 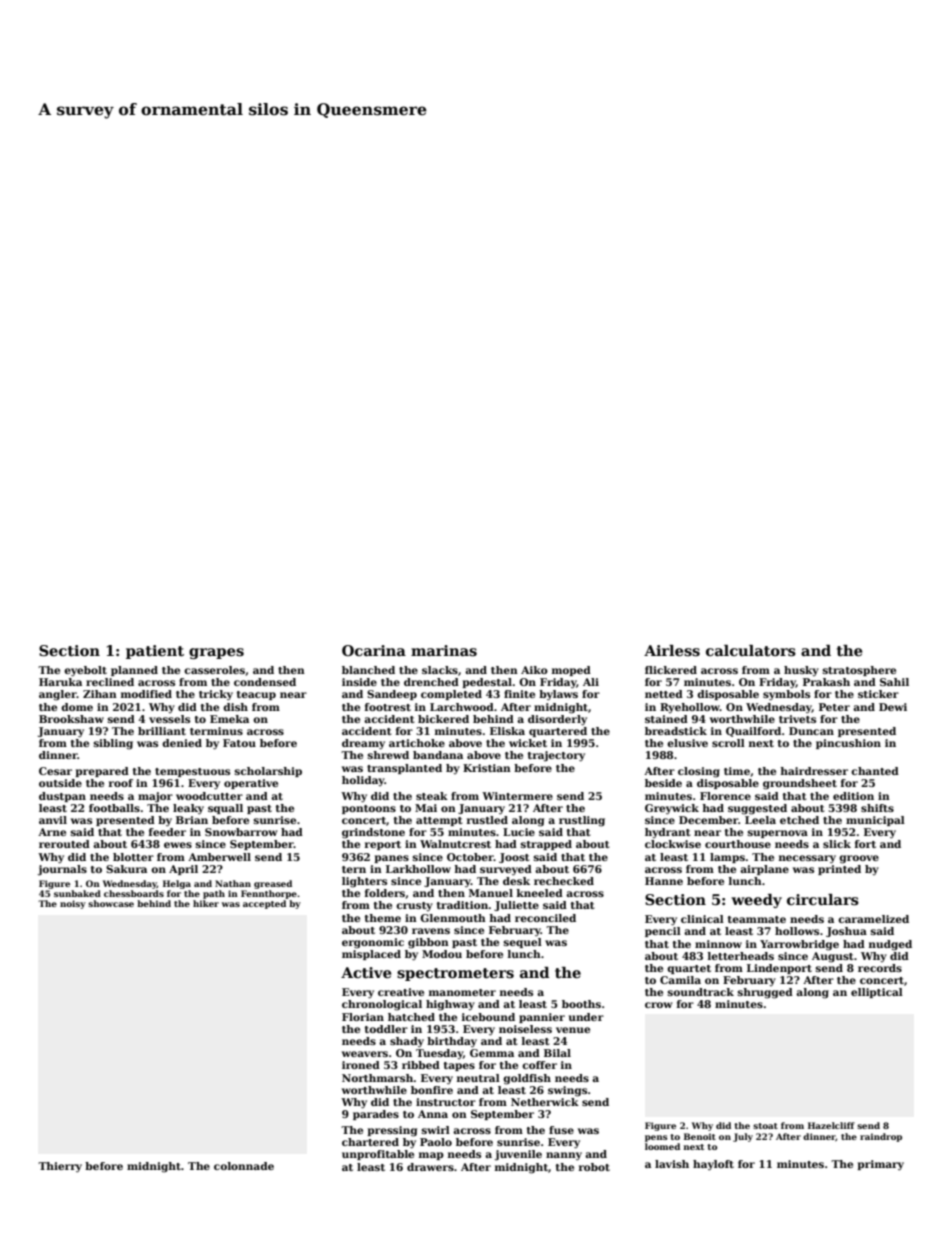 I want to click on Ocarina, so click(x=374, y=650).
